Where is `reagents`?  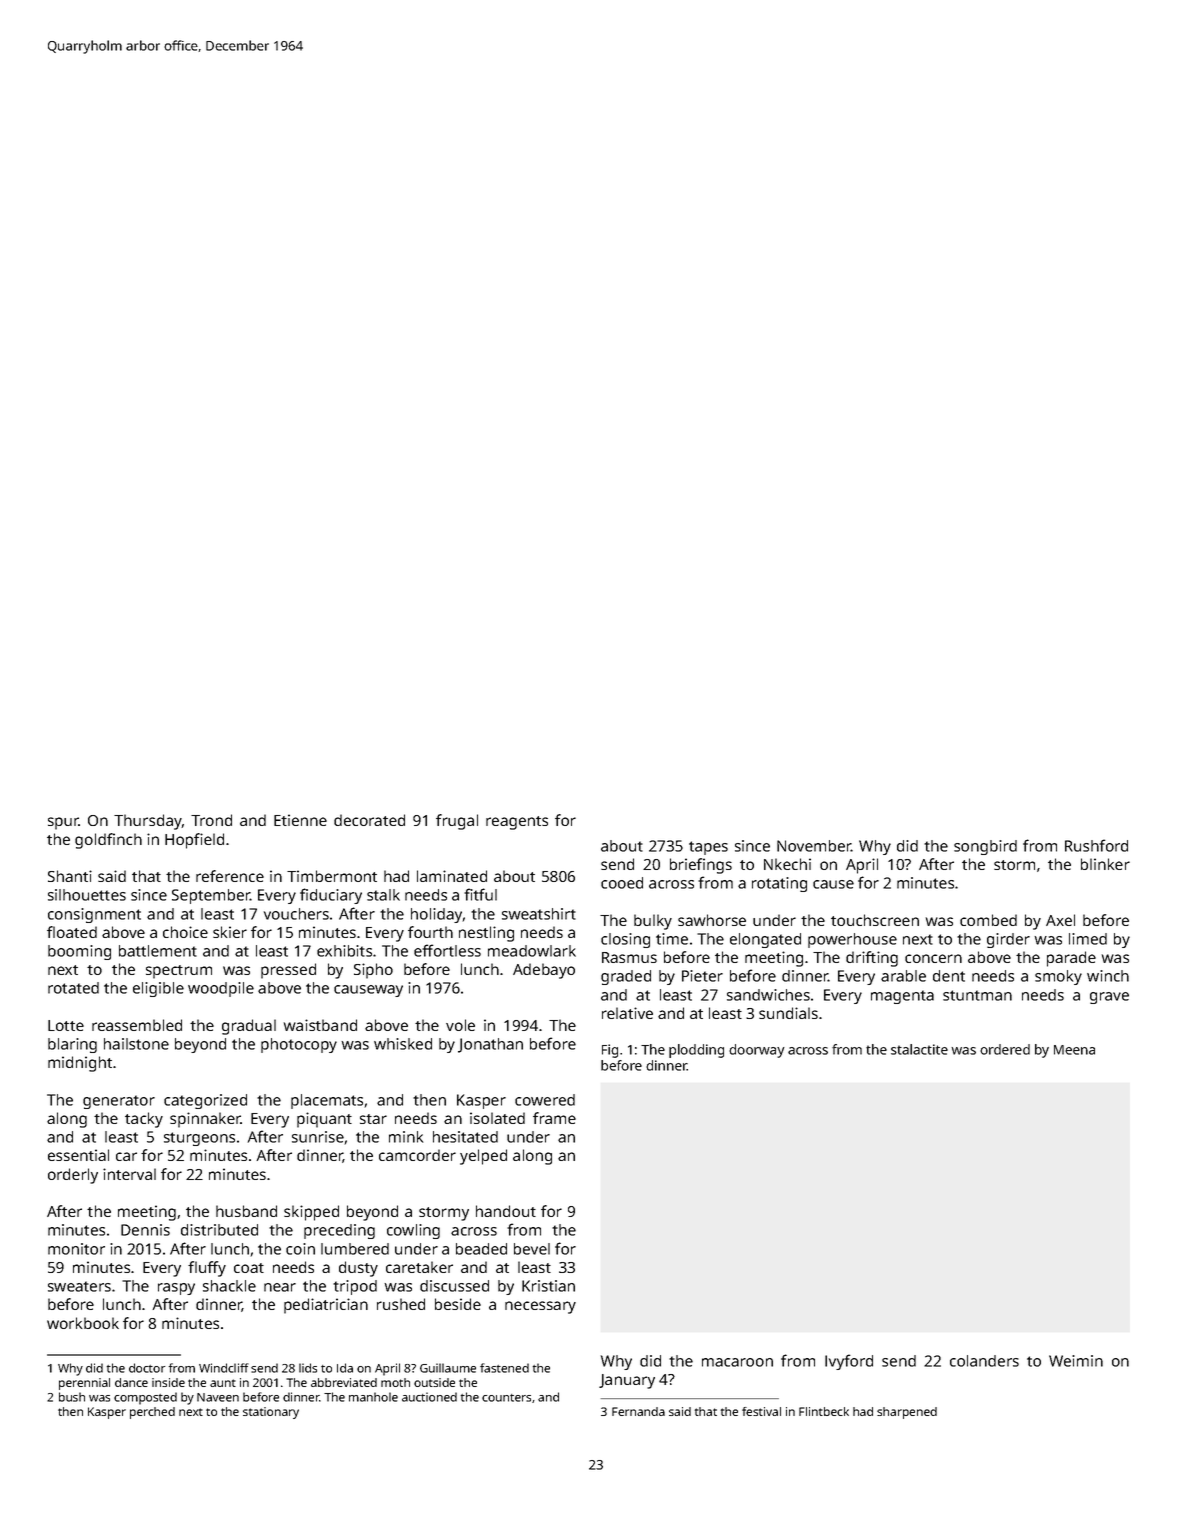
reagents is located at coordinates (517, 823).
